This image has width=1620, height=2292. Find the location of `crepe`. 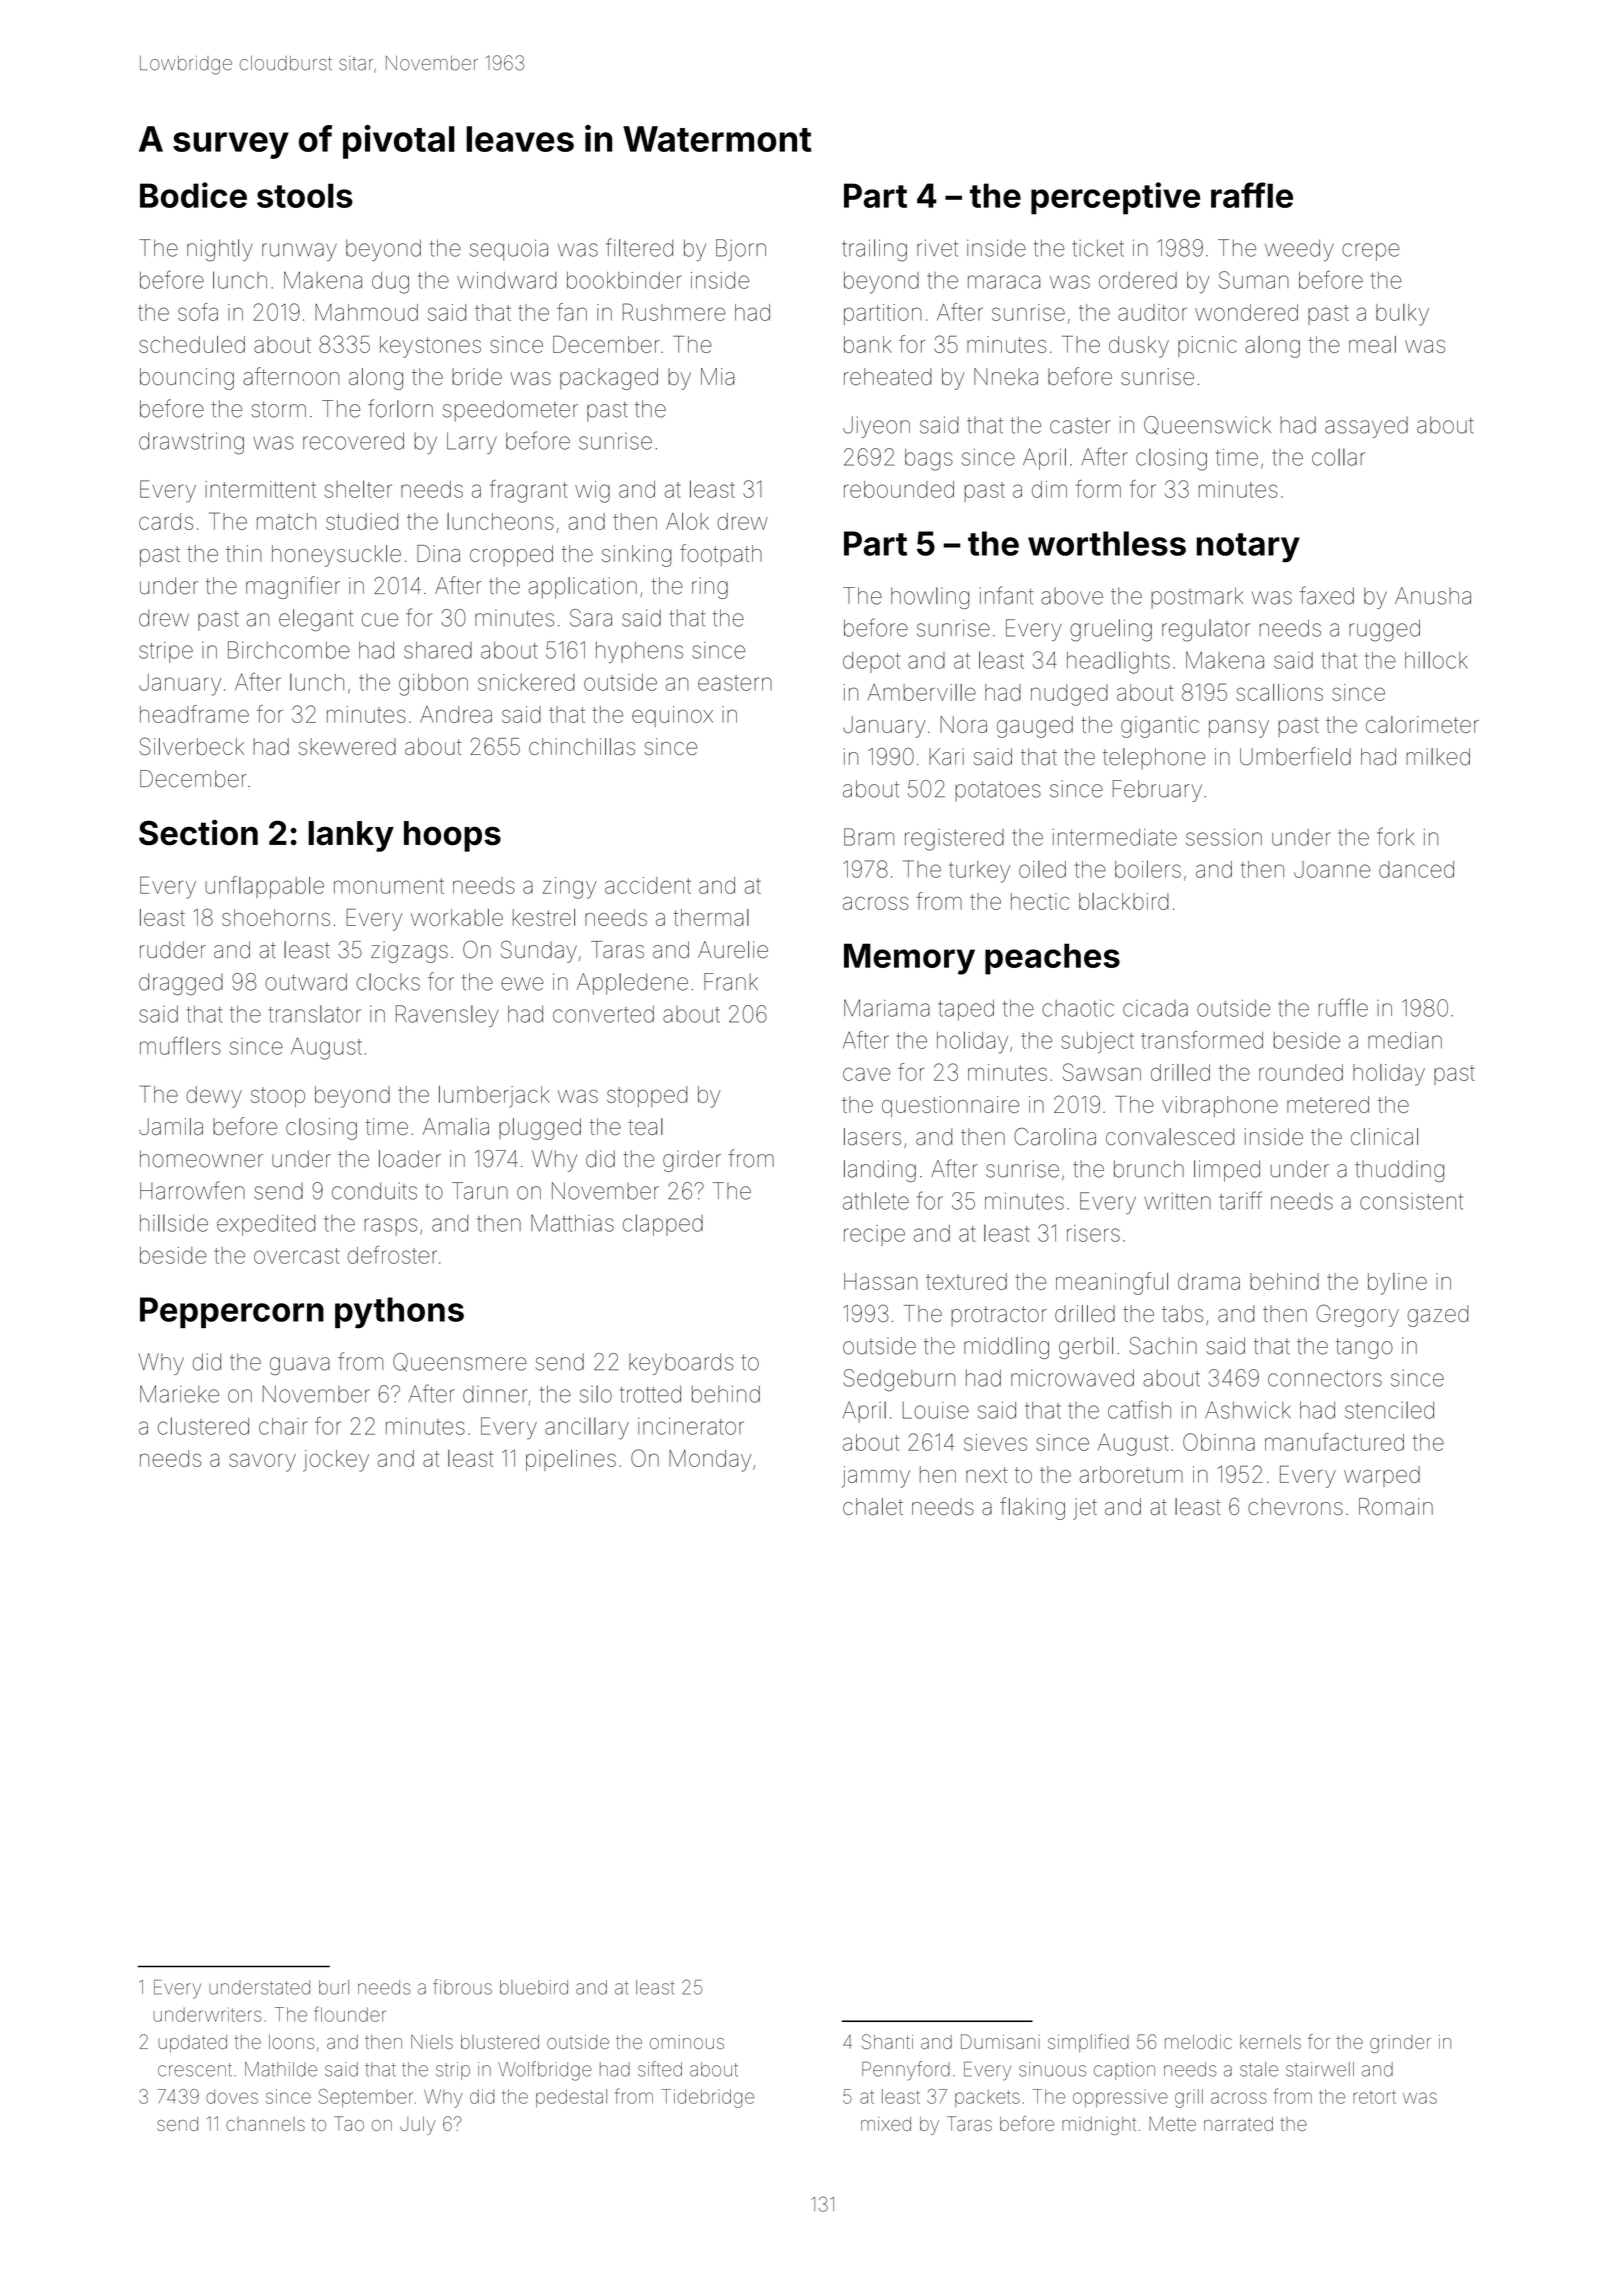

crepe is located at coordinates (1370, 252).
